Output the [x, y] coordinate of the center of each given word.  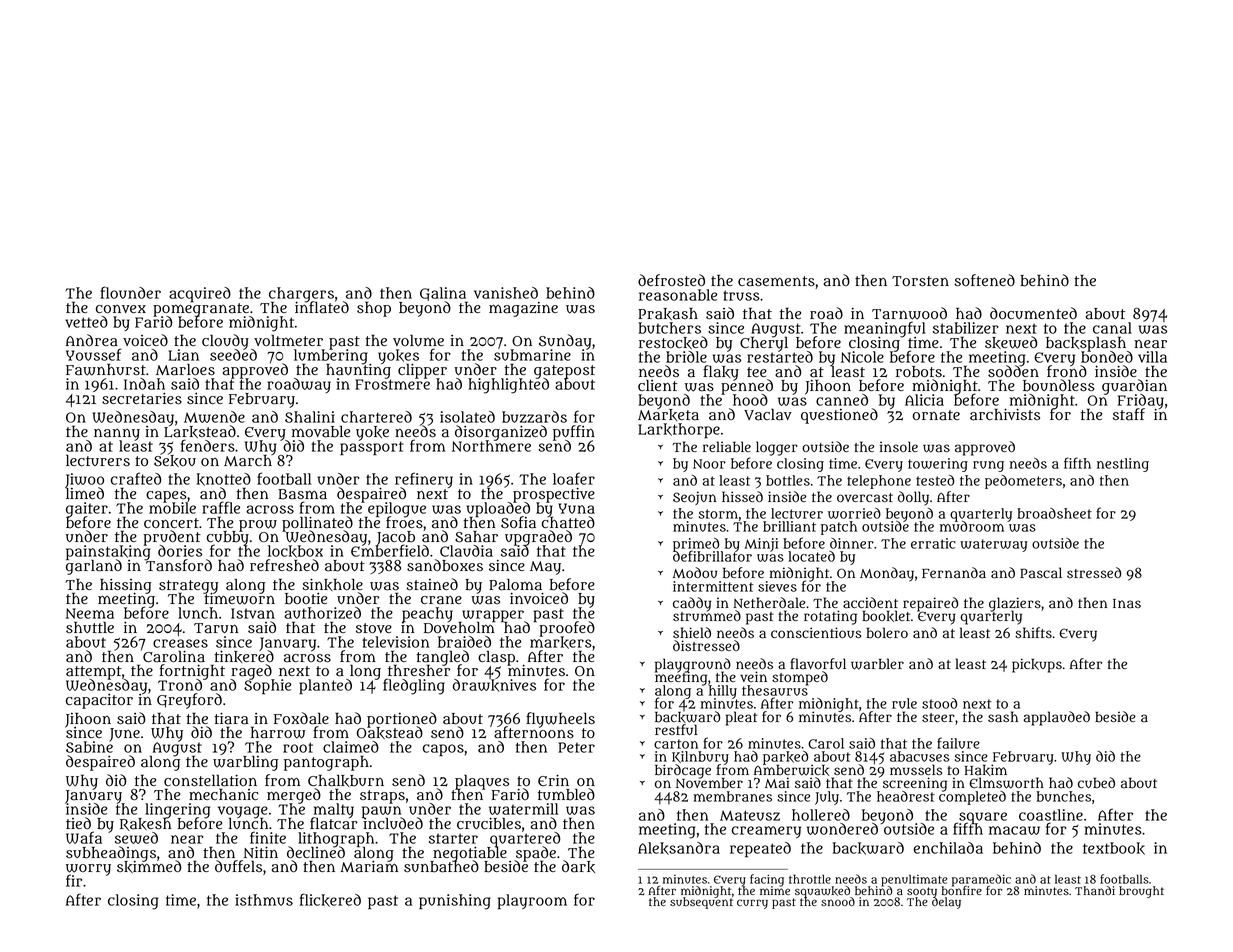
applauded [1057, 718]
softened [984, 280]
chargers [301, 294]
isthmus [264, 900]
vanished [506, 293]
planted [325, 686]
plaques [482, 782]
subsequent [701, 903]
